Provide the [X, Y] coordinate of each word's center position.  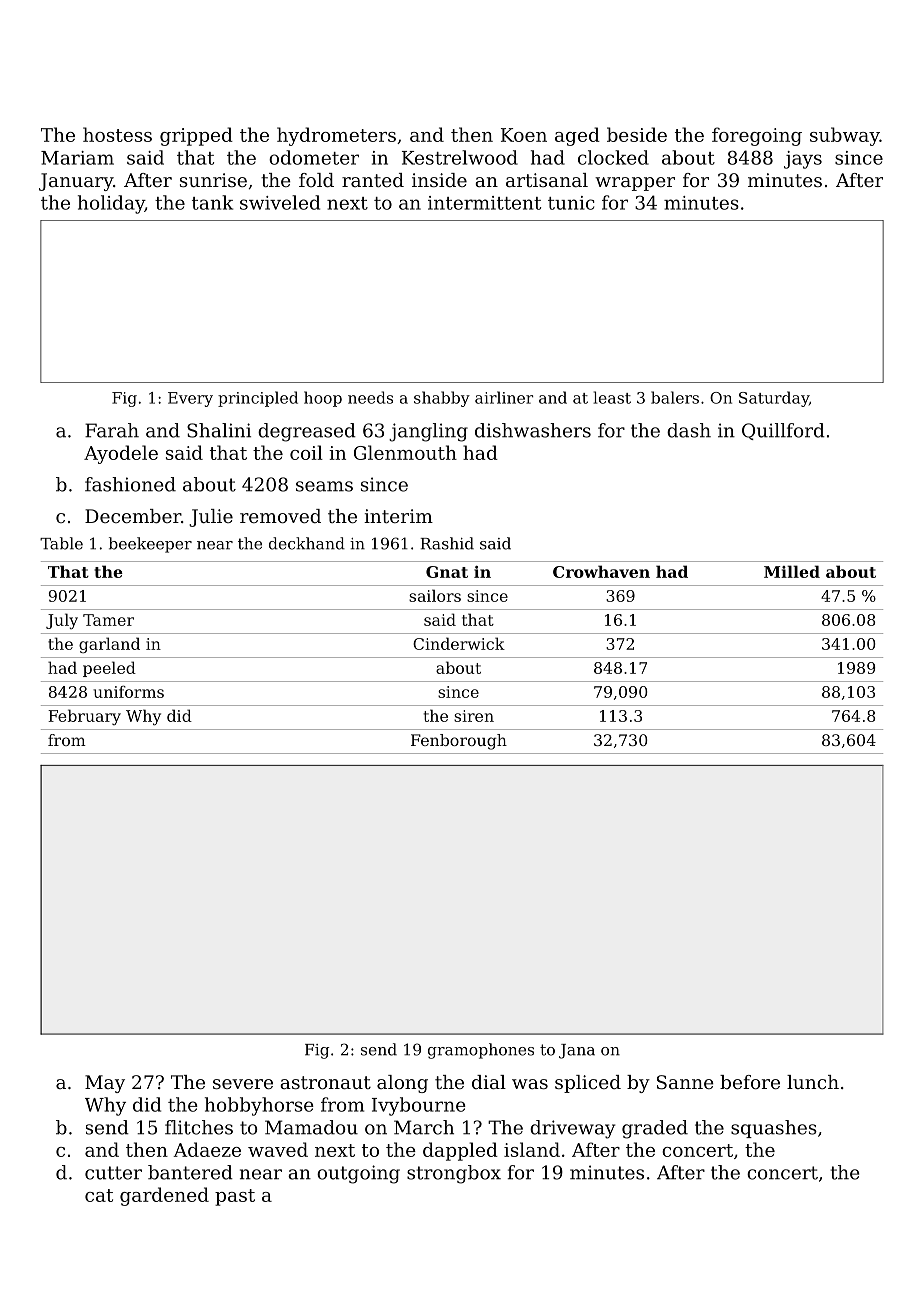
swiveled [280, 202]
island [532, 1149]
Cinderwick [459, 643]
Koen [524, 135]
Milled [792, 571]
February [84, 717]
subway [845, 136]
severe [243, 1084]
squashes [774, 1129]
